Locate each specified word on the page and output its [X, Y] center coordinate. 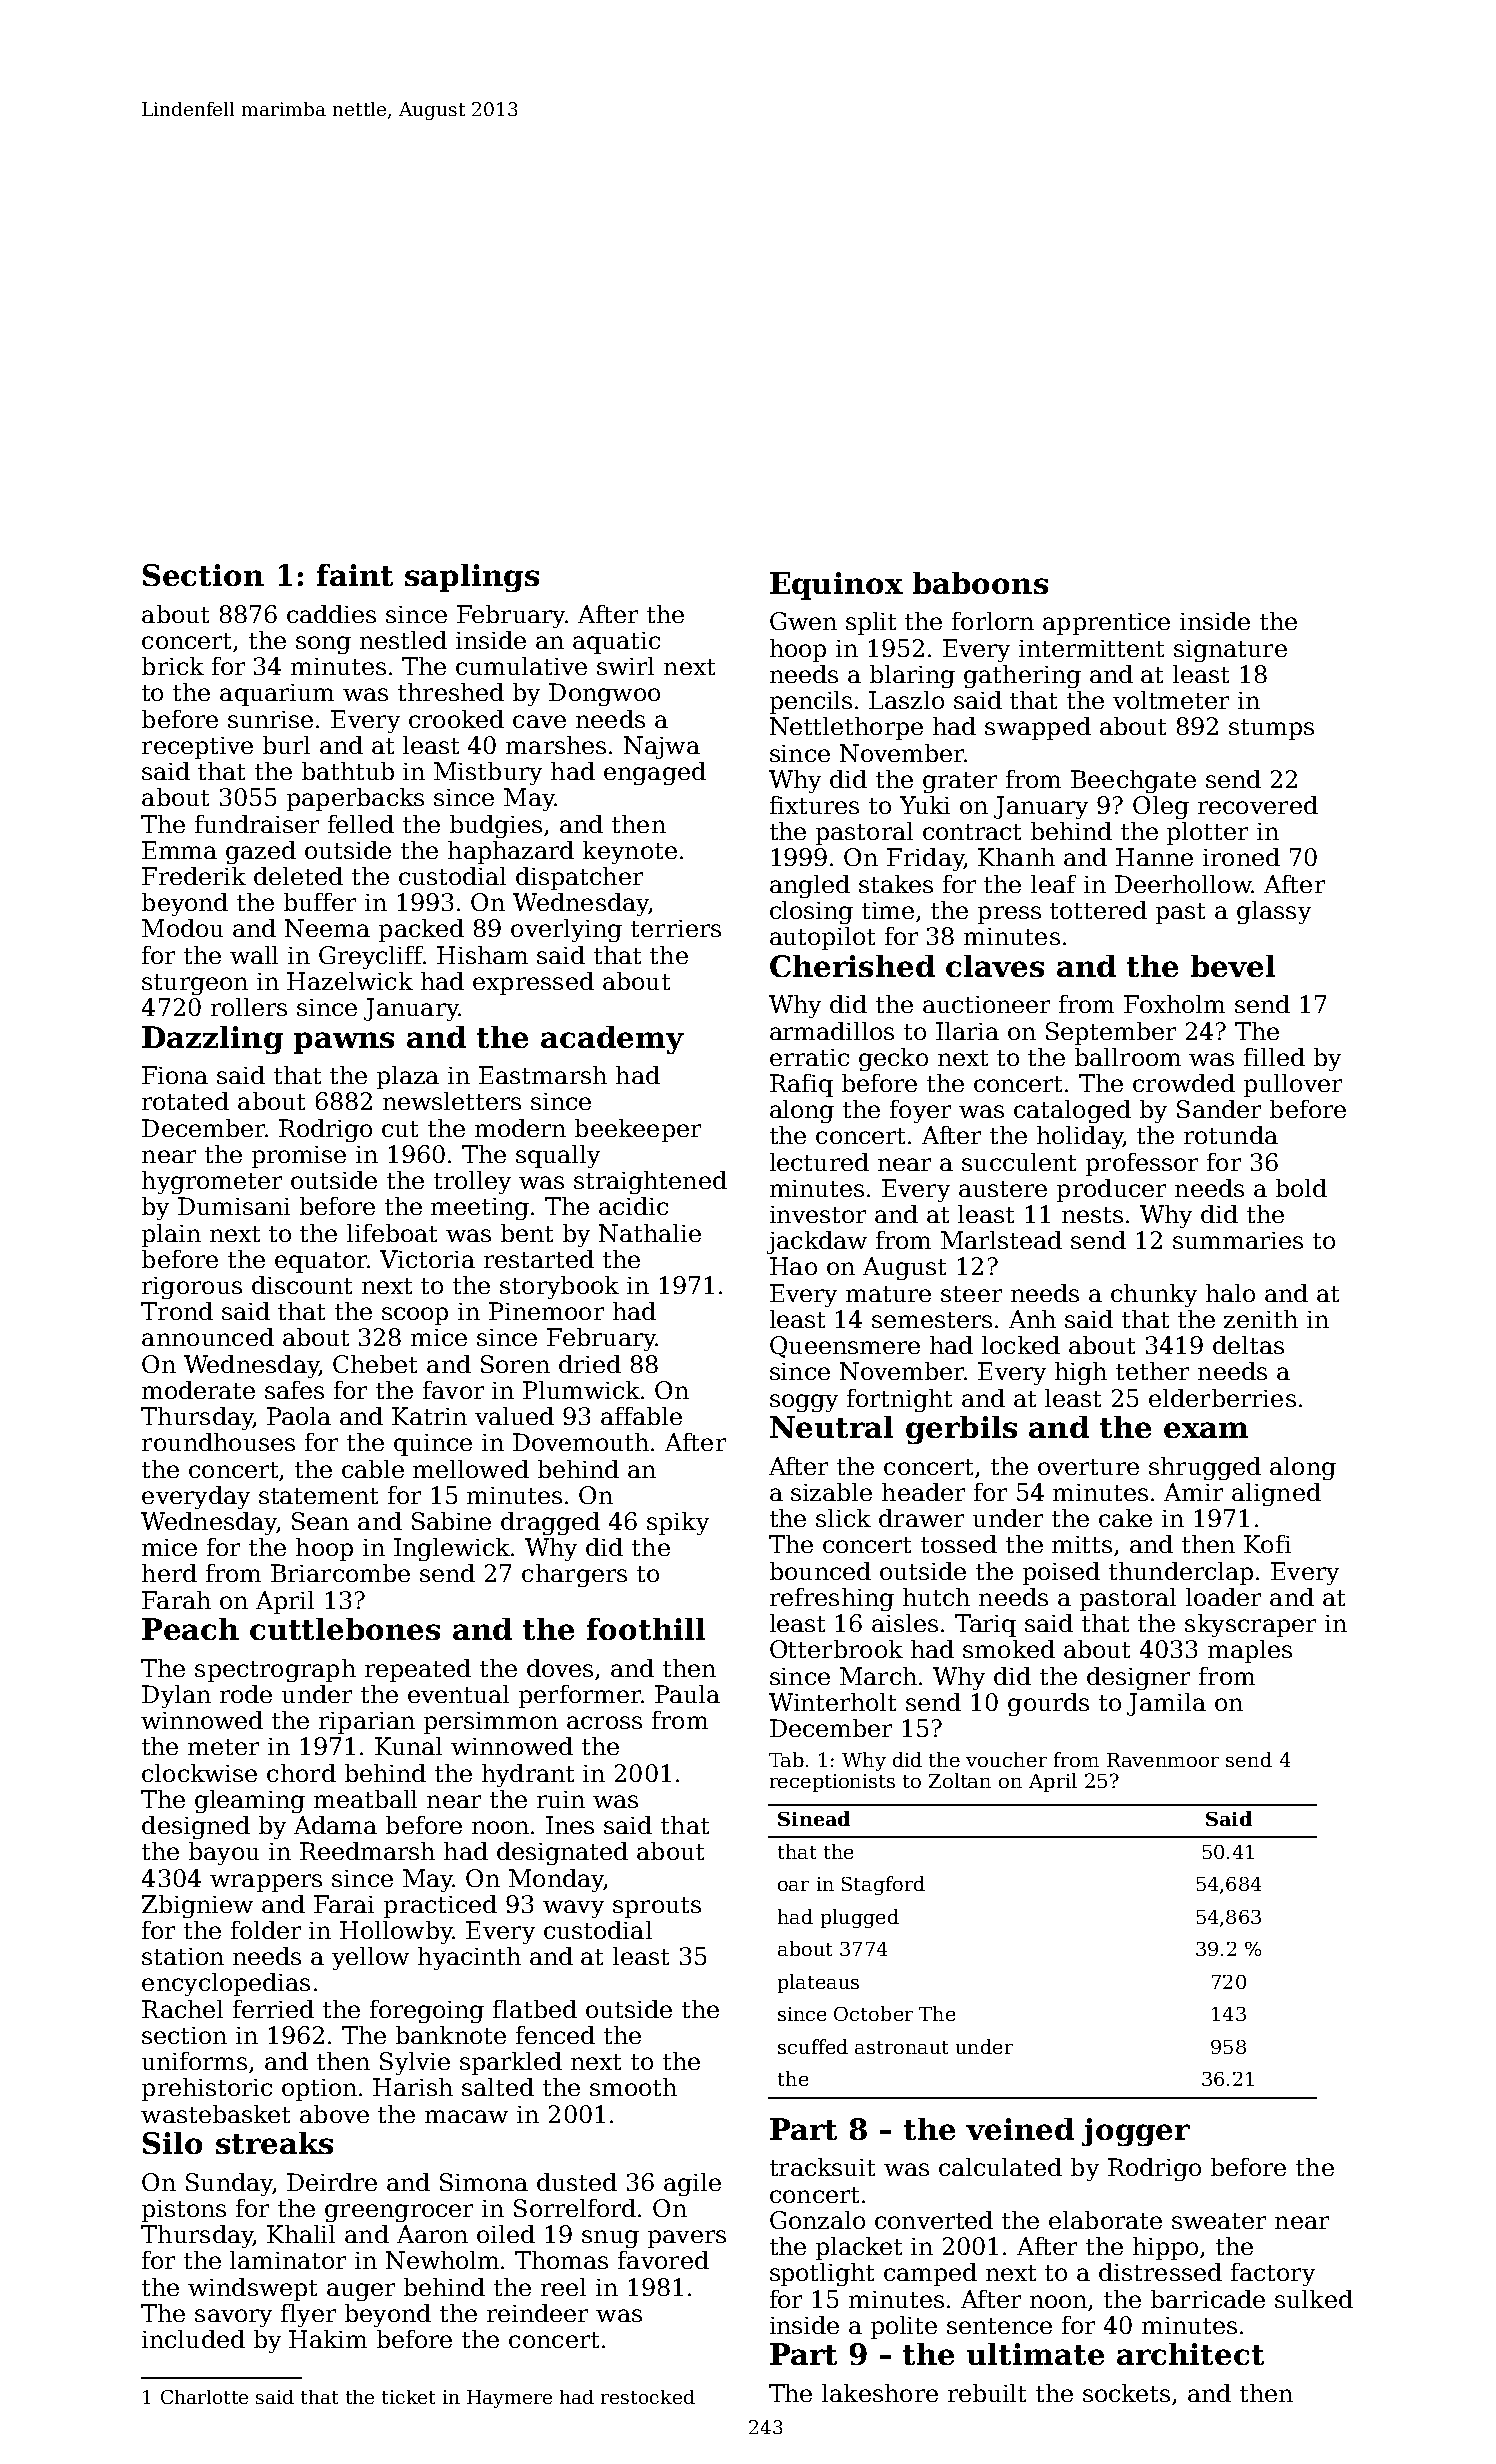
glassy [1274, 912]
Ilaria [967, 1031]
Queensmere [845, 1347]
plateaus [818, 1983]
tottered [1098, 910]
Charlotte [204, 2397]
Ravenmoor [1163, 1760]
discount [302, 1285]
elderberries [1222, 1398]
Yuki [925, 805]
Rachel [182, 2009]
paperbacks [355, 799]
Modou [182, 928]
